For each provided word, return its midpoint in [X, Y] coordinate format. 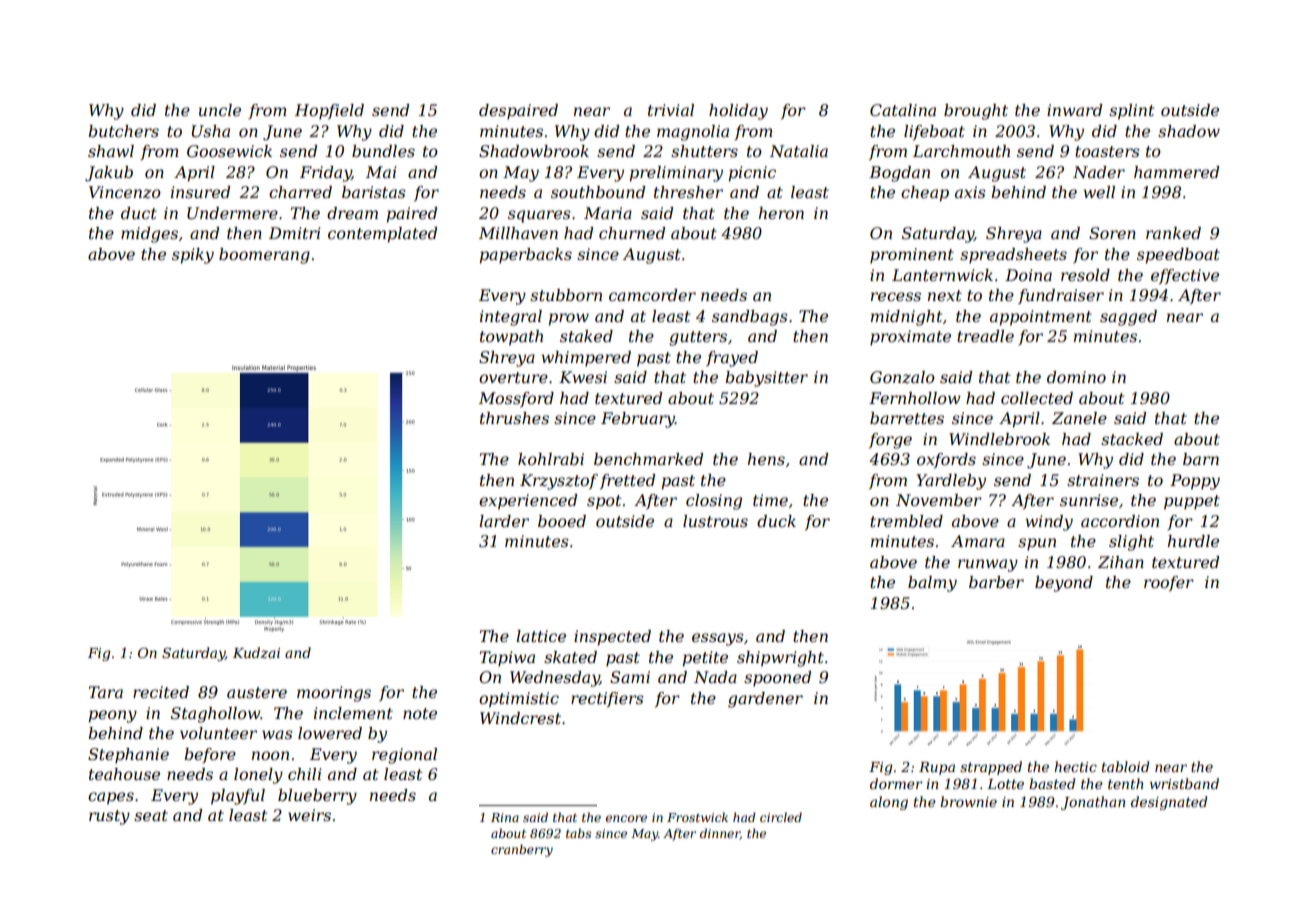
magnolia [693, 133]
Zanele [1079, 418]
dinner [720, 834]
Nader [1099, 172]
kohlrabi [551, 459]
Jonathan [1093, 803]
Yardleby [951, 482]
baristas [374, 192]
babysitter [766, 379]
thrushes [514, 418]
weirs [309, 815]
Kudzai [256, 653]
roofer [1169, 583]
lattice [541, 636]
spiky [193, 256]
